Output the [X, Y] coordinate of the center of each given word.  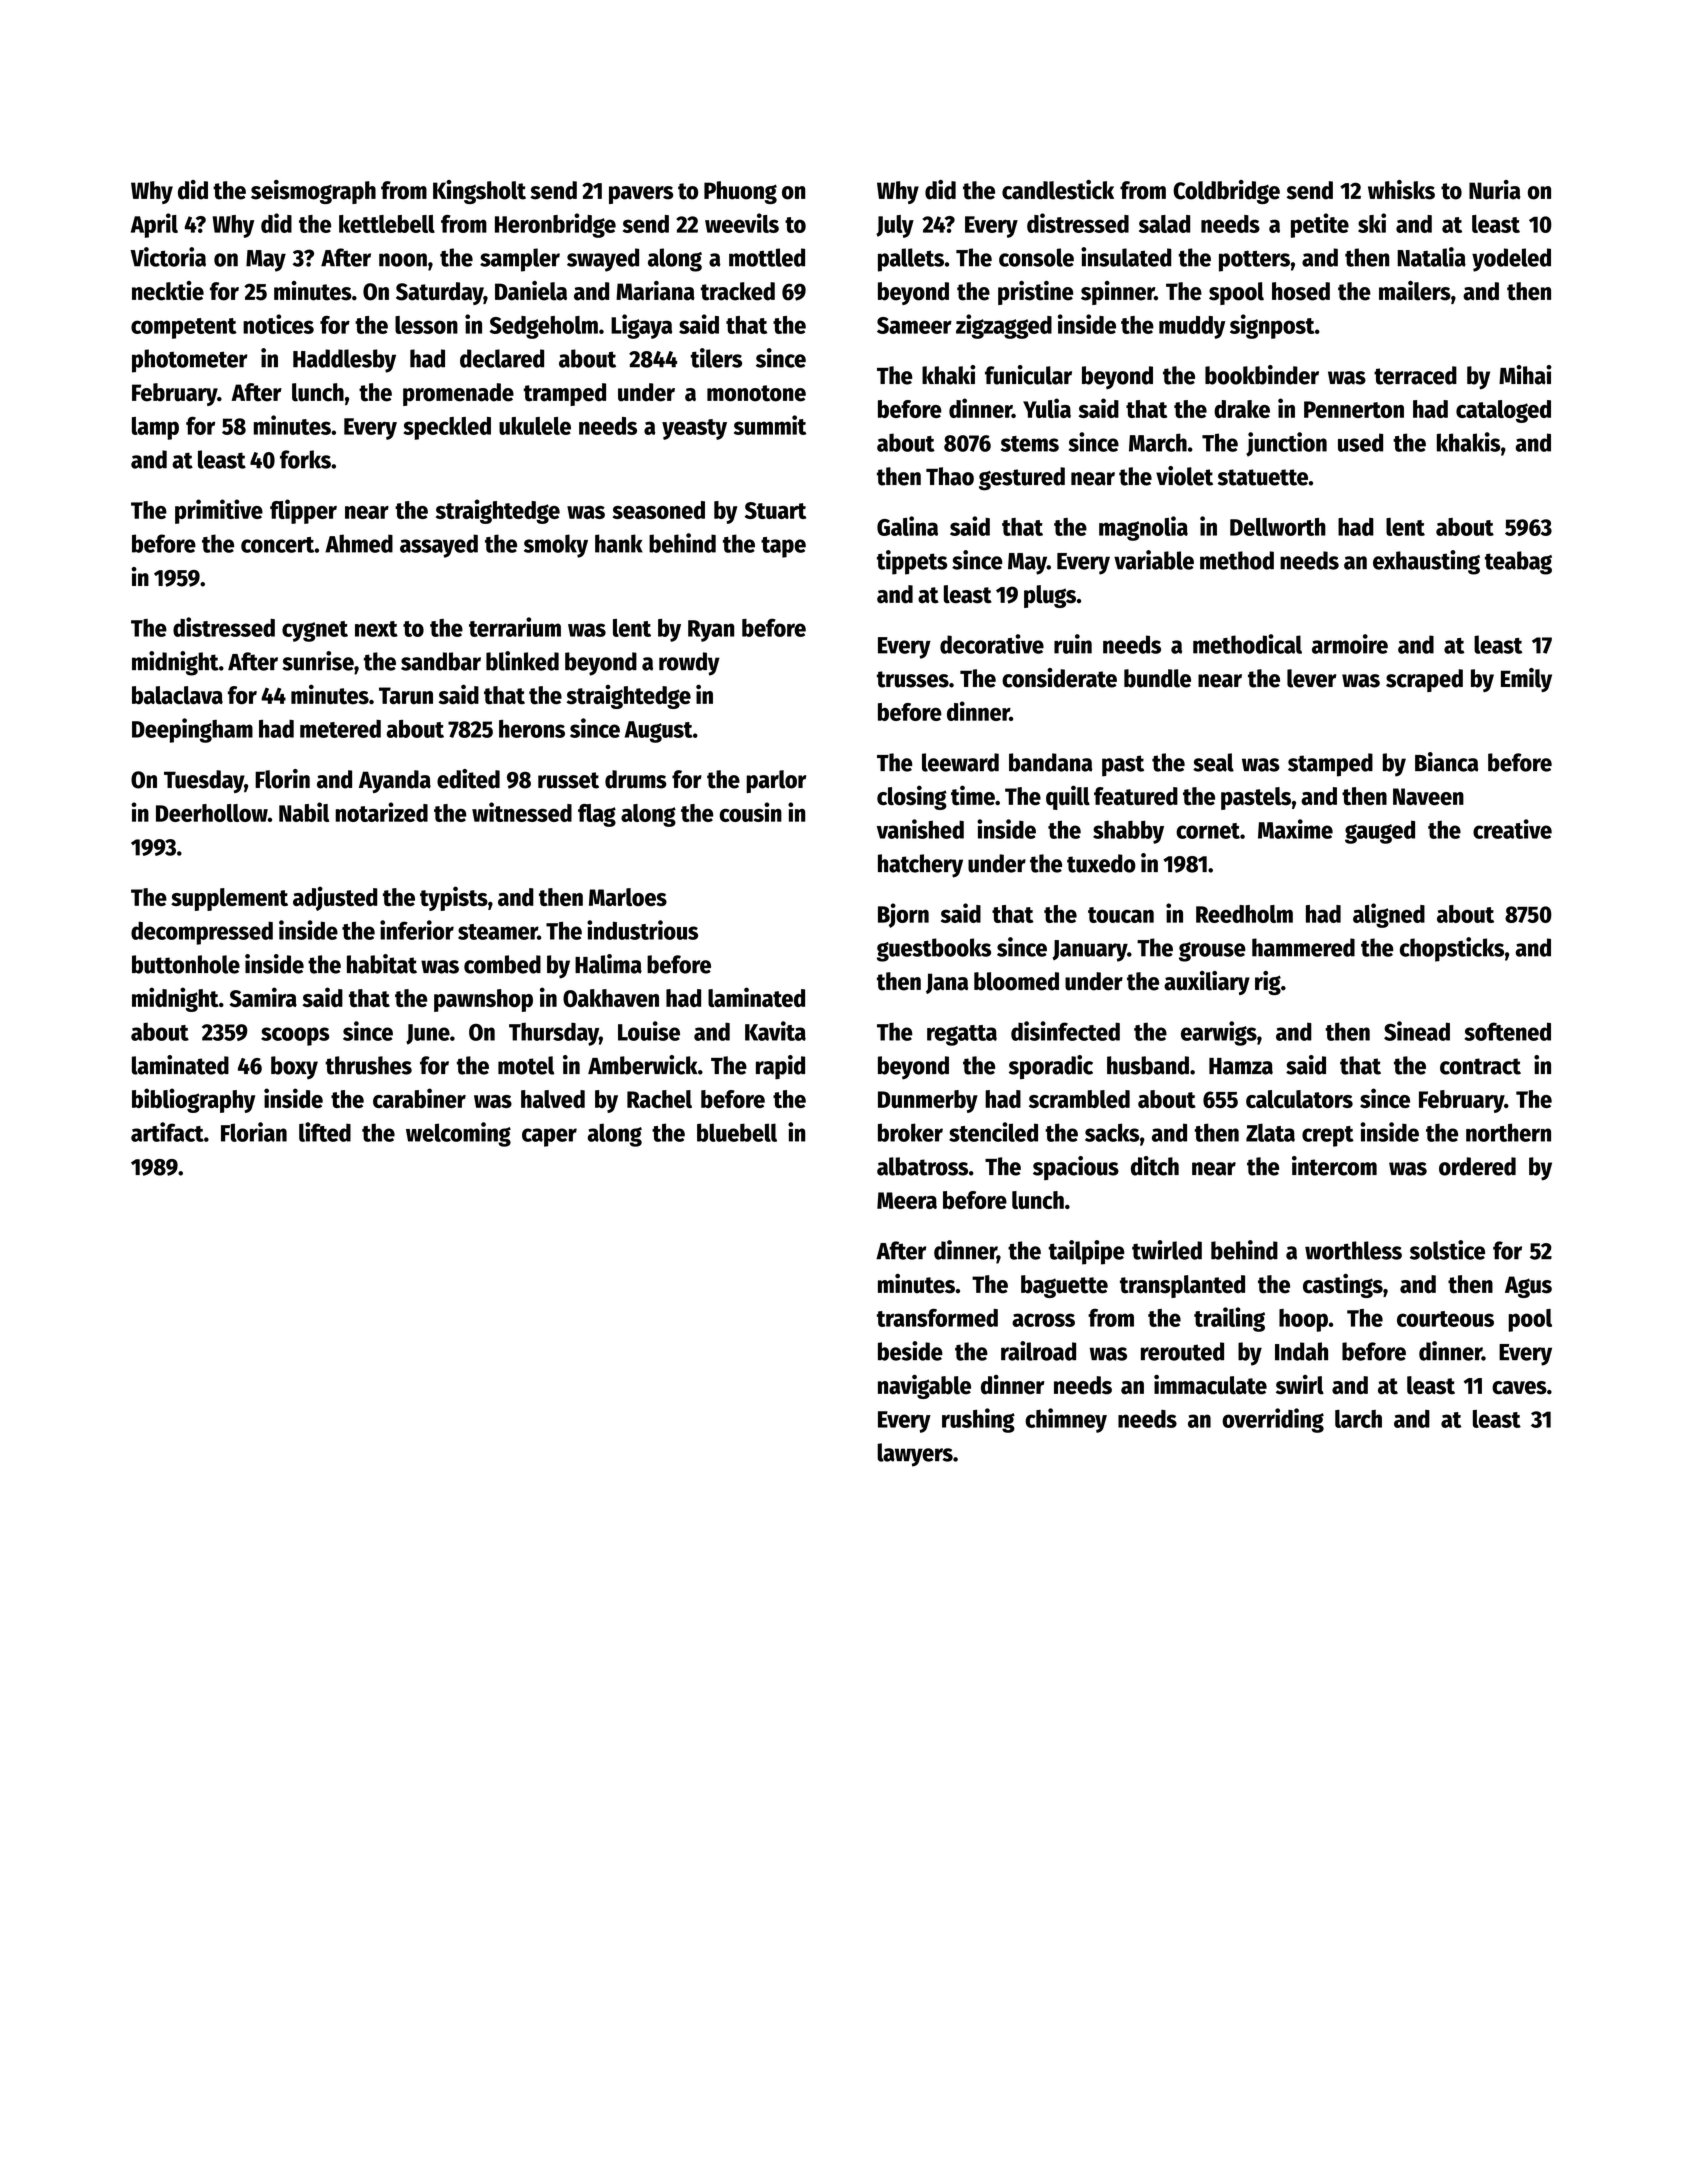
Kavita [775, 1031]
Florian [254, 1132]
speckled [447, 428]
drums [636, 779]
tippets [912, 562]
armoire [1350, 644]
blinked [522, 661]
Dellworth [1278, 527]
